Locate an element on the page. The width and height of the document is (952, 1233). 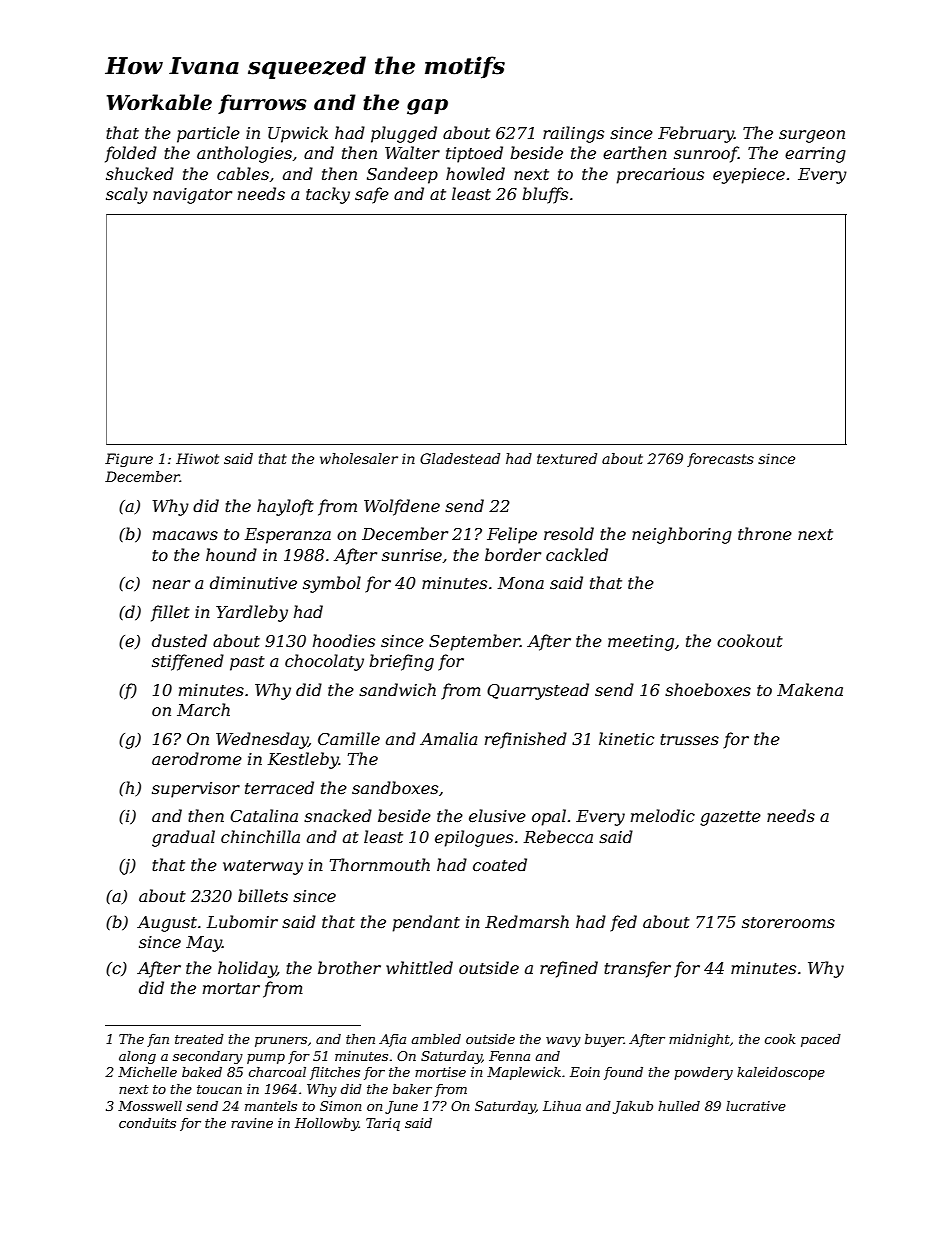
gap is located at coordinates (427, 107).
